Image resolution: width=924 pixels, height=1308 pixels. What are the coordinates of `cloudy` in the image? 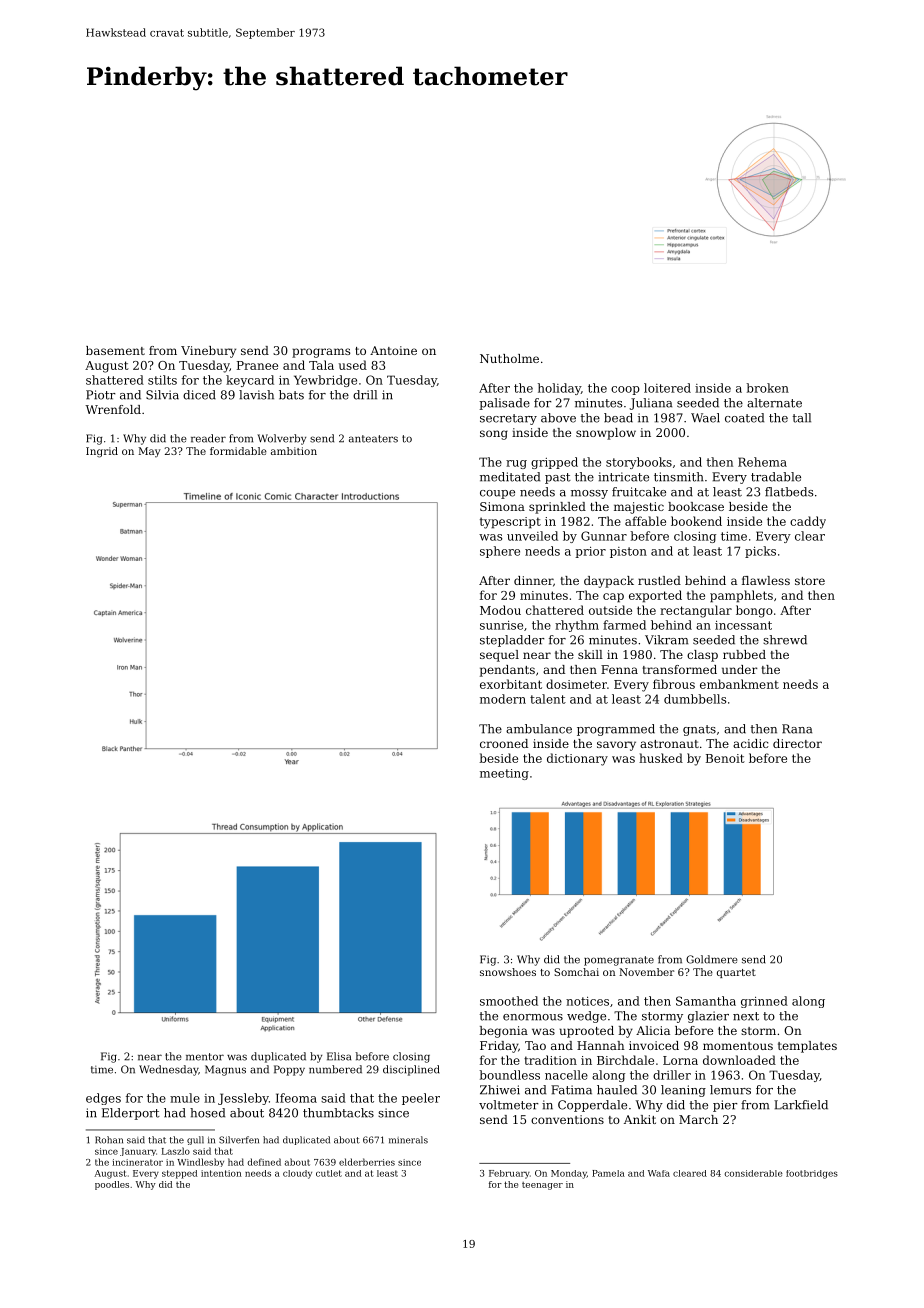 It's located at (297, 1174).
